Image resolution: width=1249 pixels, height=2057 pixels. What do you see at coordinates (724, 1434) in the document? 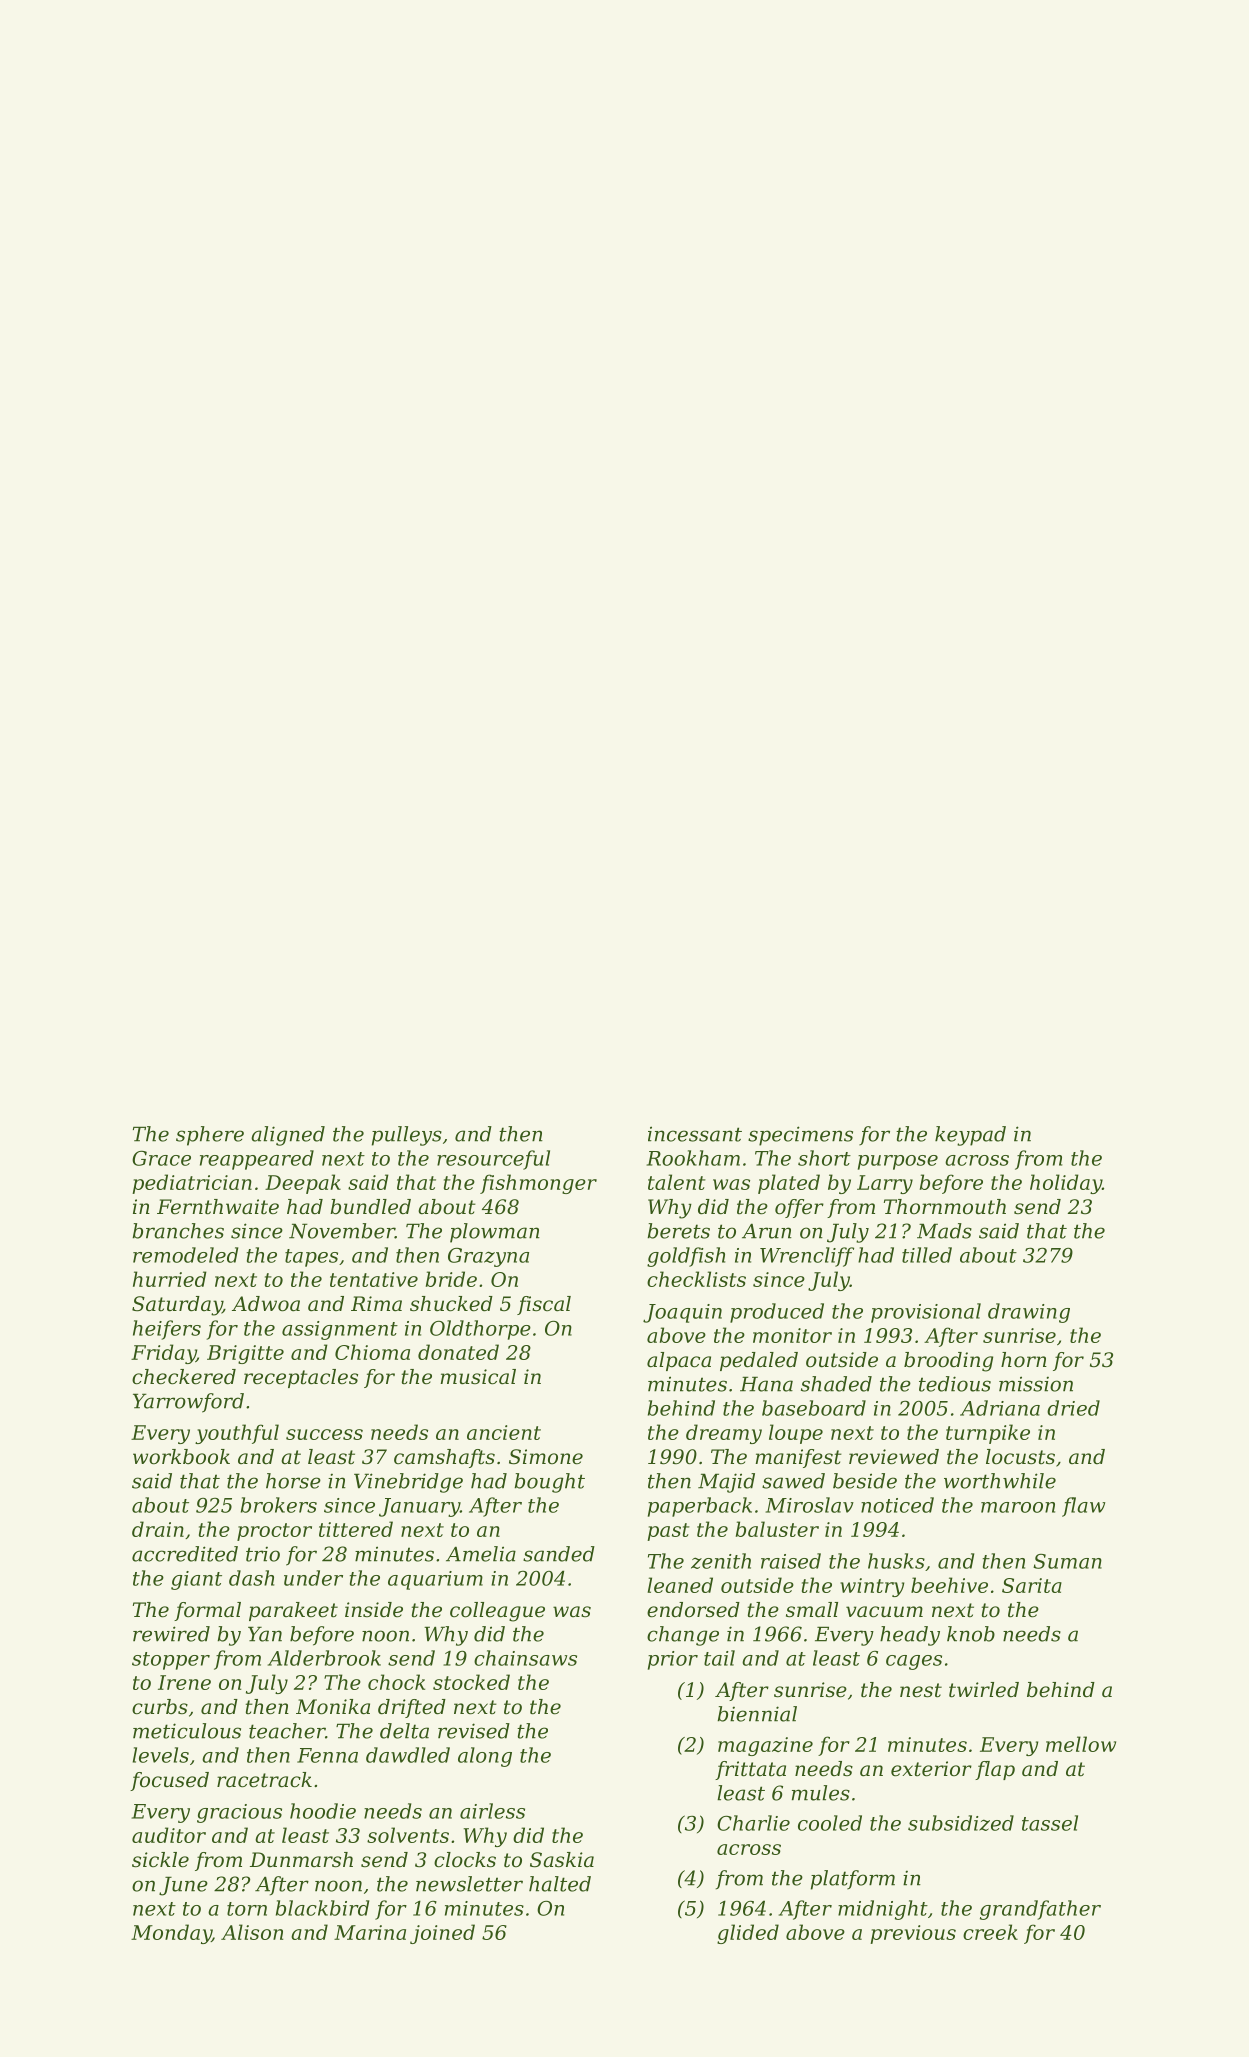
I see `dreamy` at bounding box center [724, 1434].
